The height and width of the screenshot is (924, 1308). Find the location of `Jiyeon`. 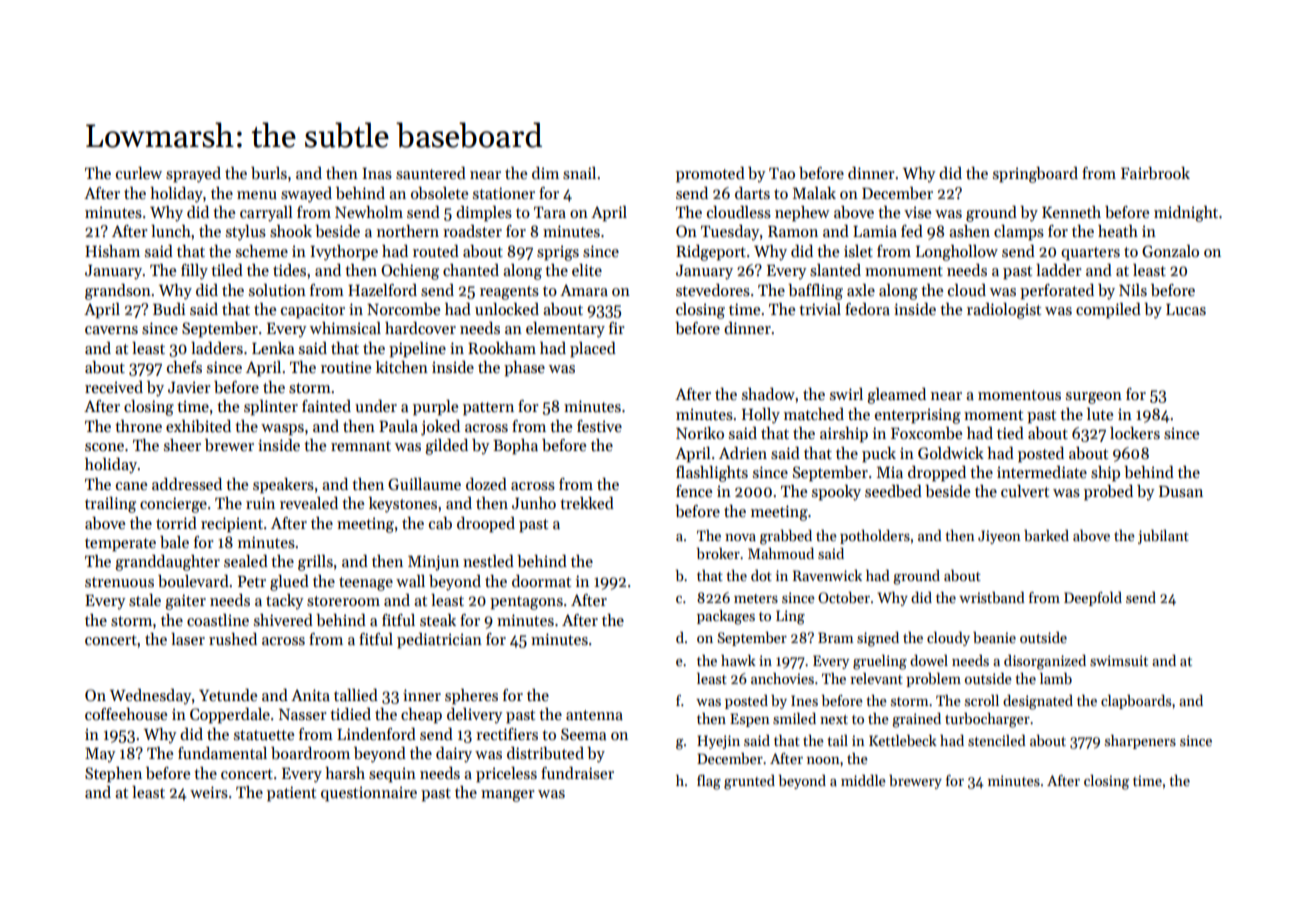

Jiyeon is located at coordinates (999, 537).
